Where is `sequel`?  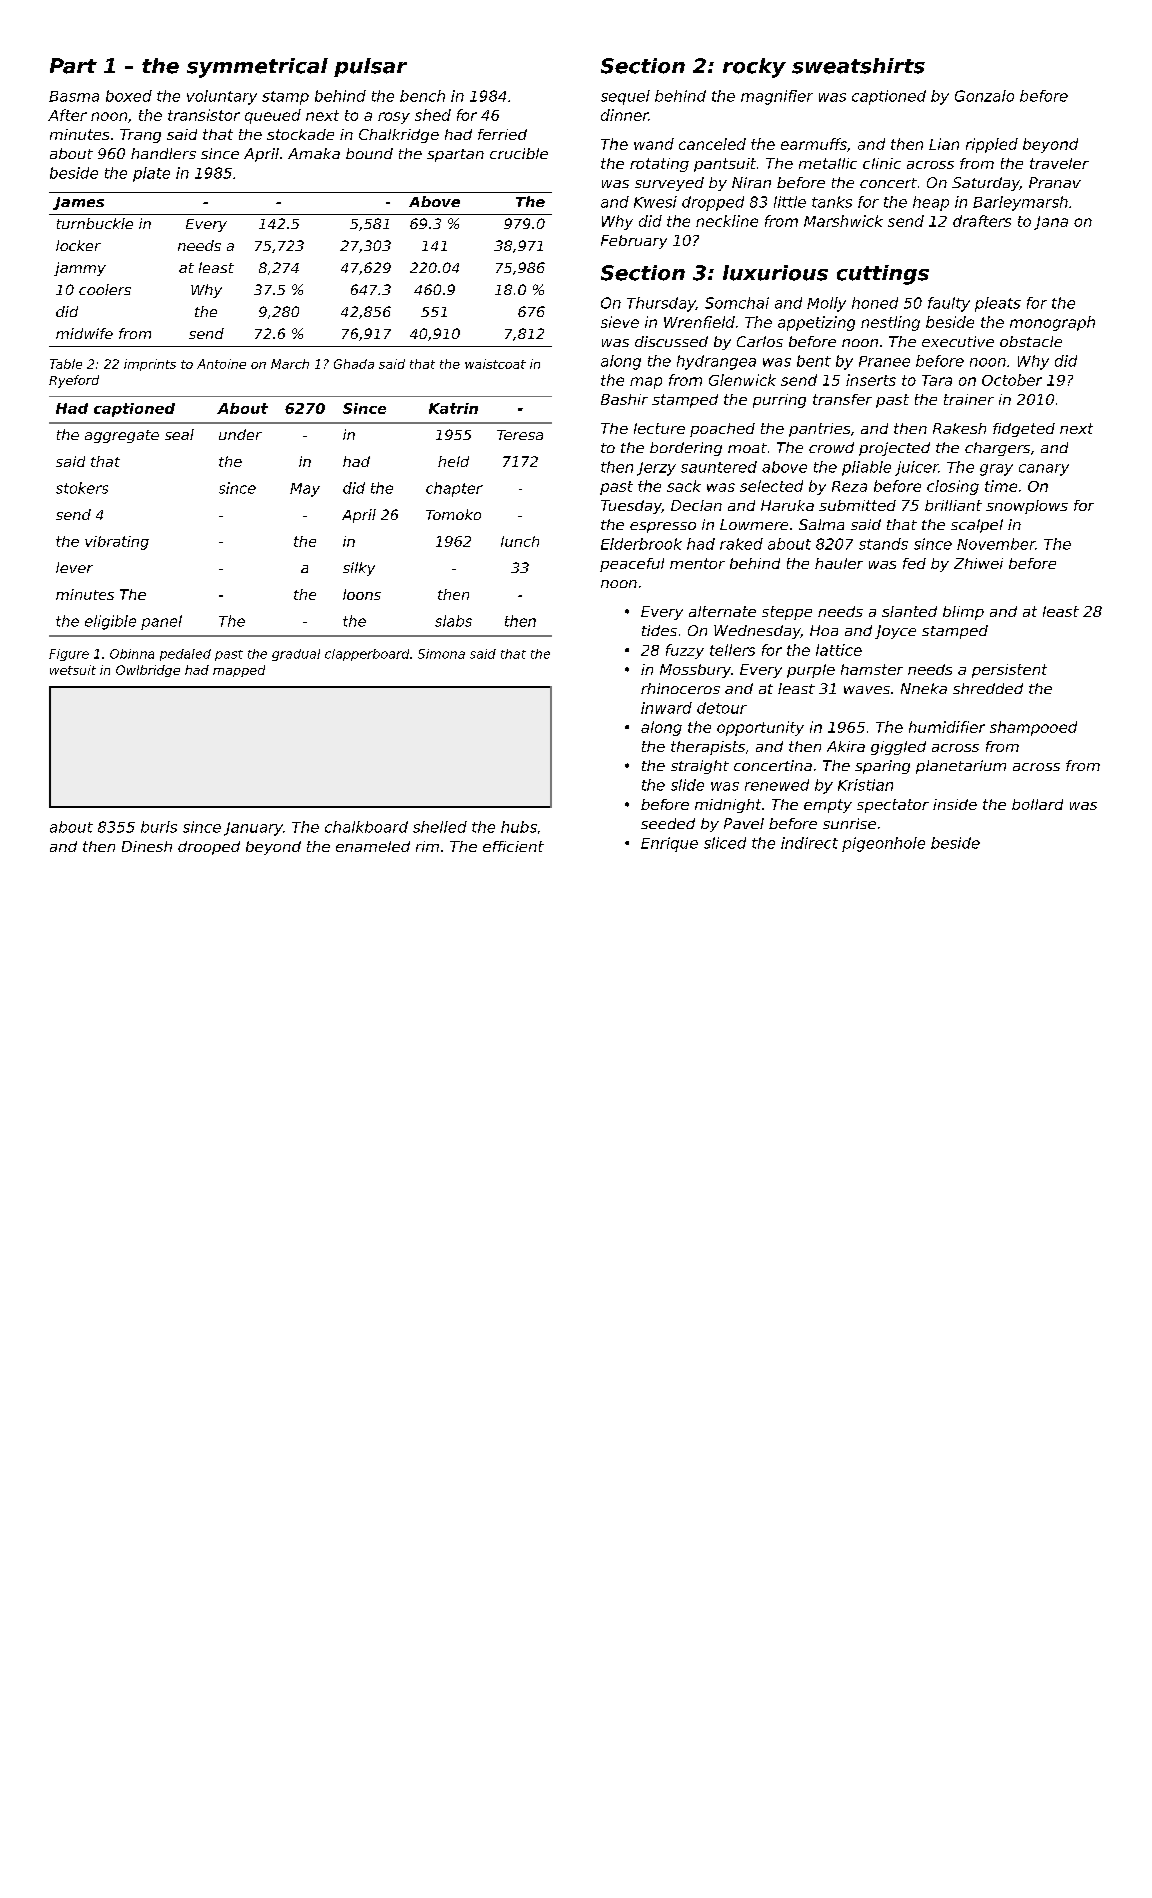
sequel is located at coordinates (625, 97).
